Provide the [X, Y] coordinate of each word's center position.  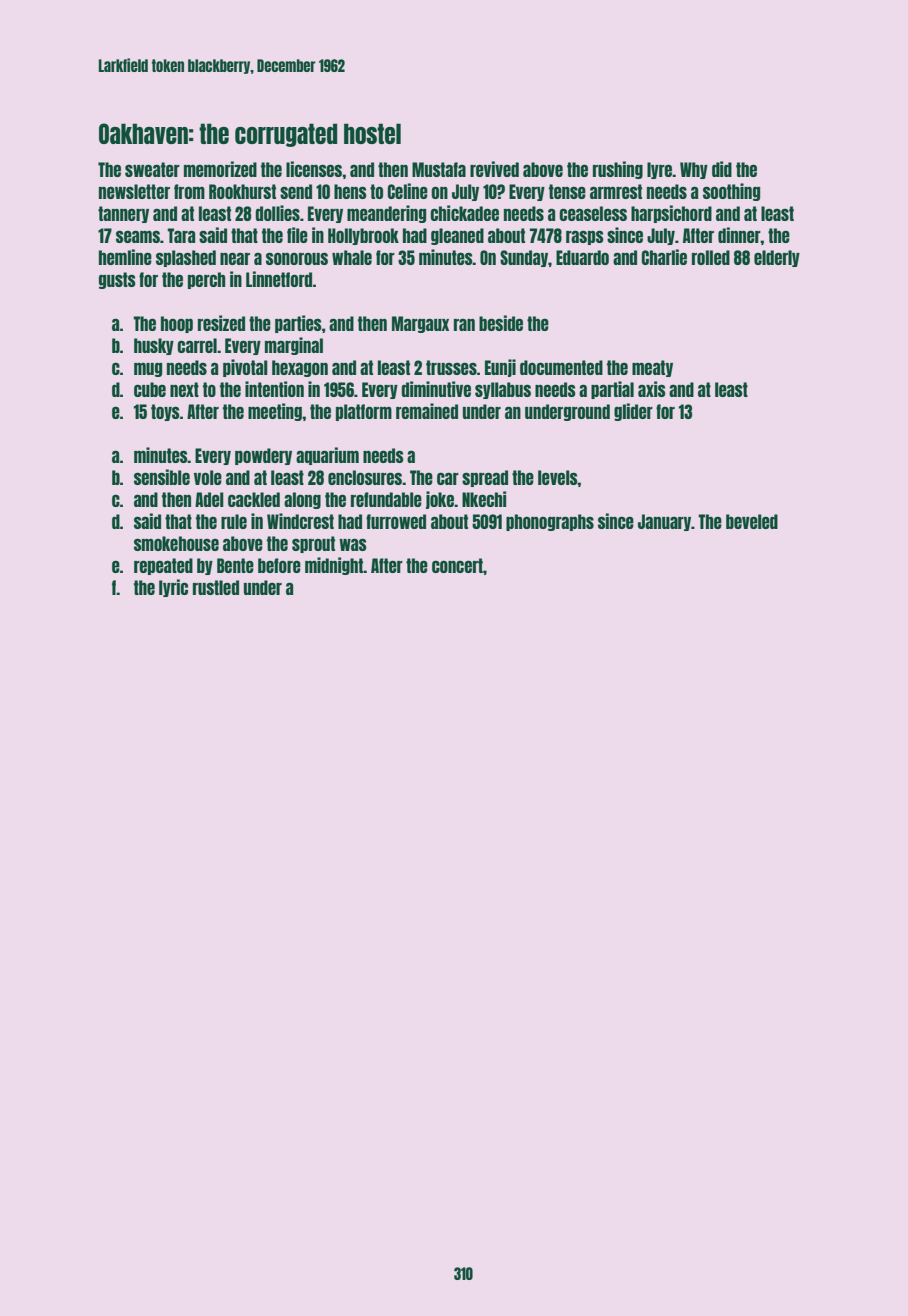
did [722, 169]
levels [558, 477]
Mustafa [439, 169]
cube [150, 389]
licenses [314, 169]
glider [633, 412]
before [279, 565]
